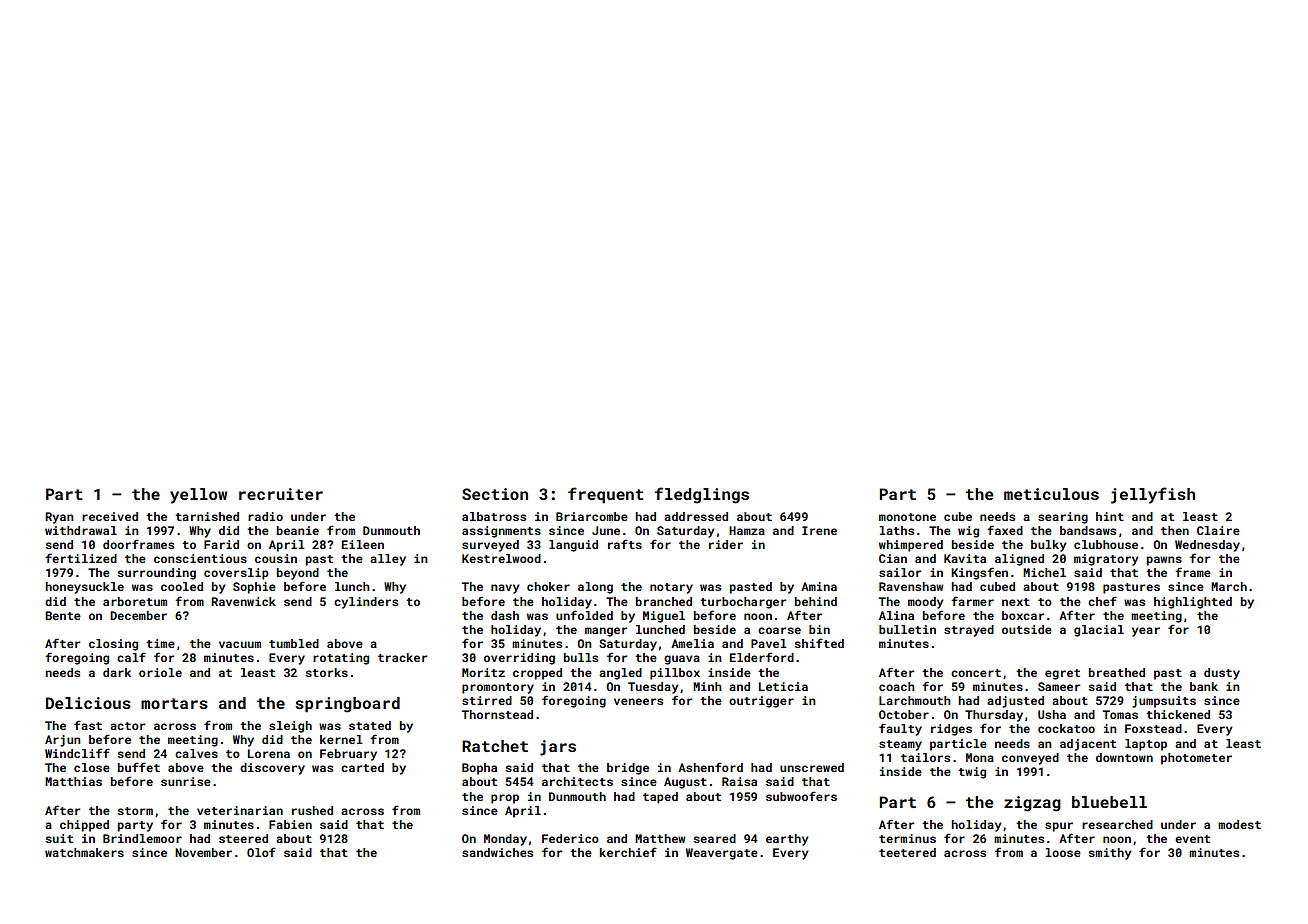  What do you see at coordinates (261, 852) in the page?
I see `Olof` at bounding box center [261, 852].
